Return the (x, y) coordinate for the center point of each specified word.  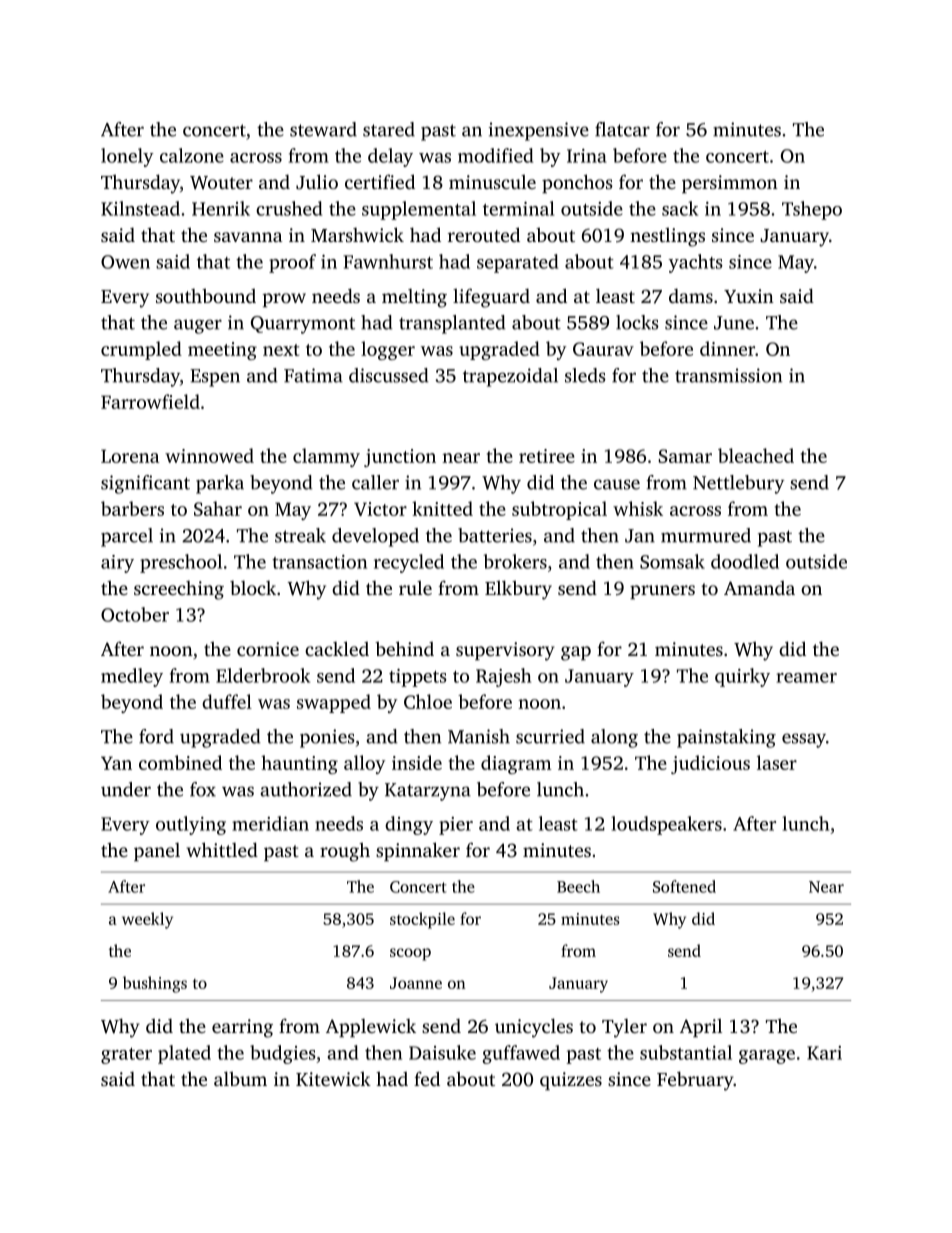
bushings (155, 984)
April (701, 1027)
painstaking (726, 738)
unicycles (534, 1028)
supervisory (505, 651)
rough (345, 852)
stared (389, 129)
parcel (127, 537)
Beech (578, 886)
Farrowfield (150, 401)
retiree (547, 456)
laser (777, 762)
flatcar (622, 129)
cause (617, 484)
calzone (192, 155)
